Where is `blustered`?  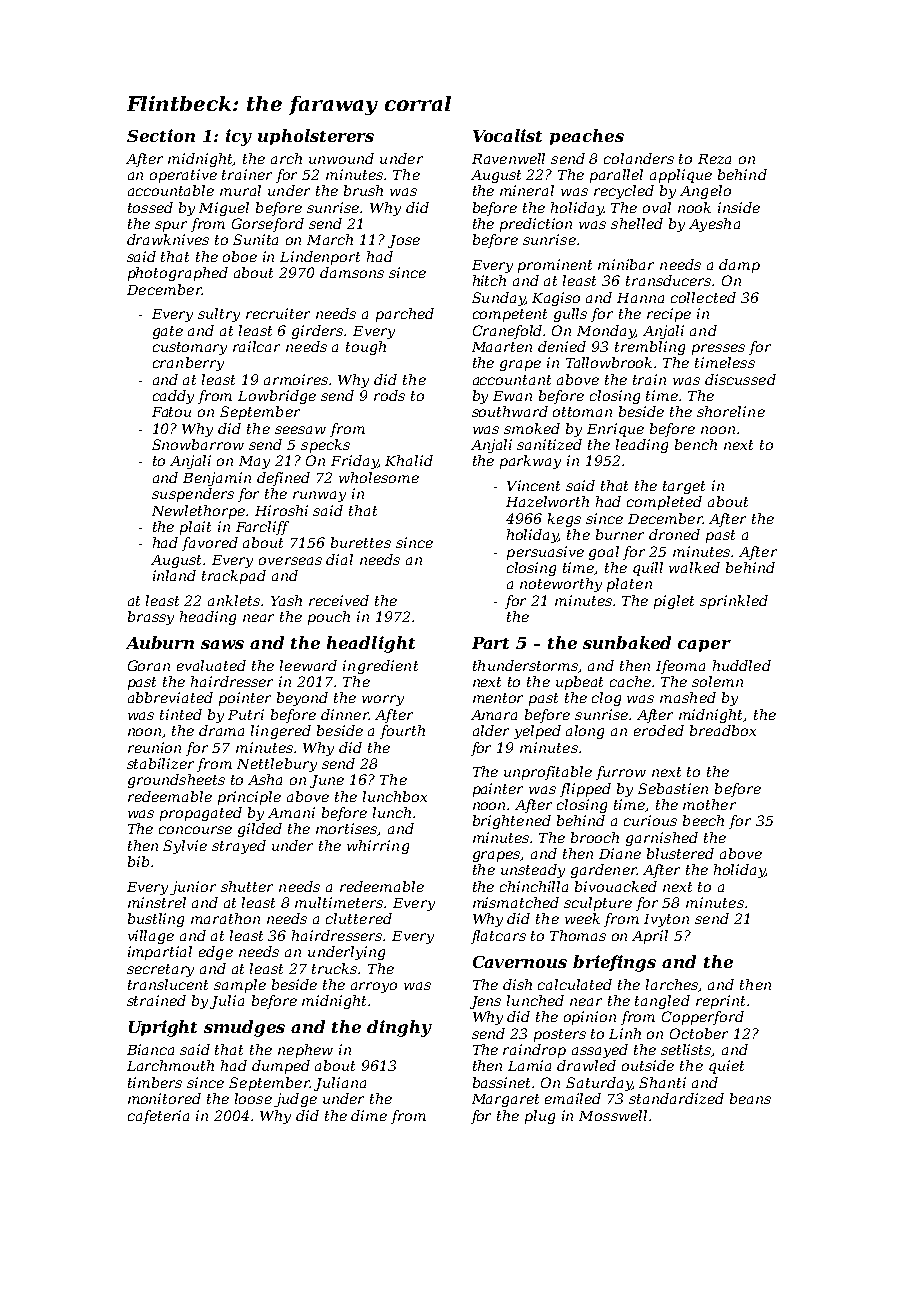 blustered is located at coordinates (680, 853).
